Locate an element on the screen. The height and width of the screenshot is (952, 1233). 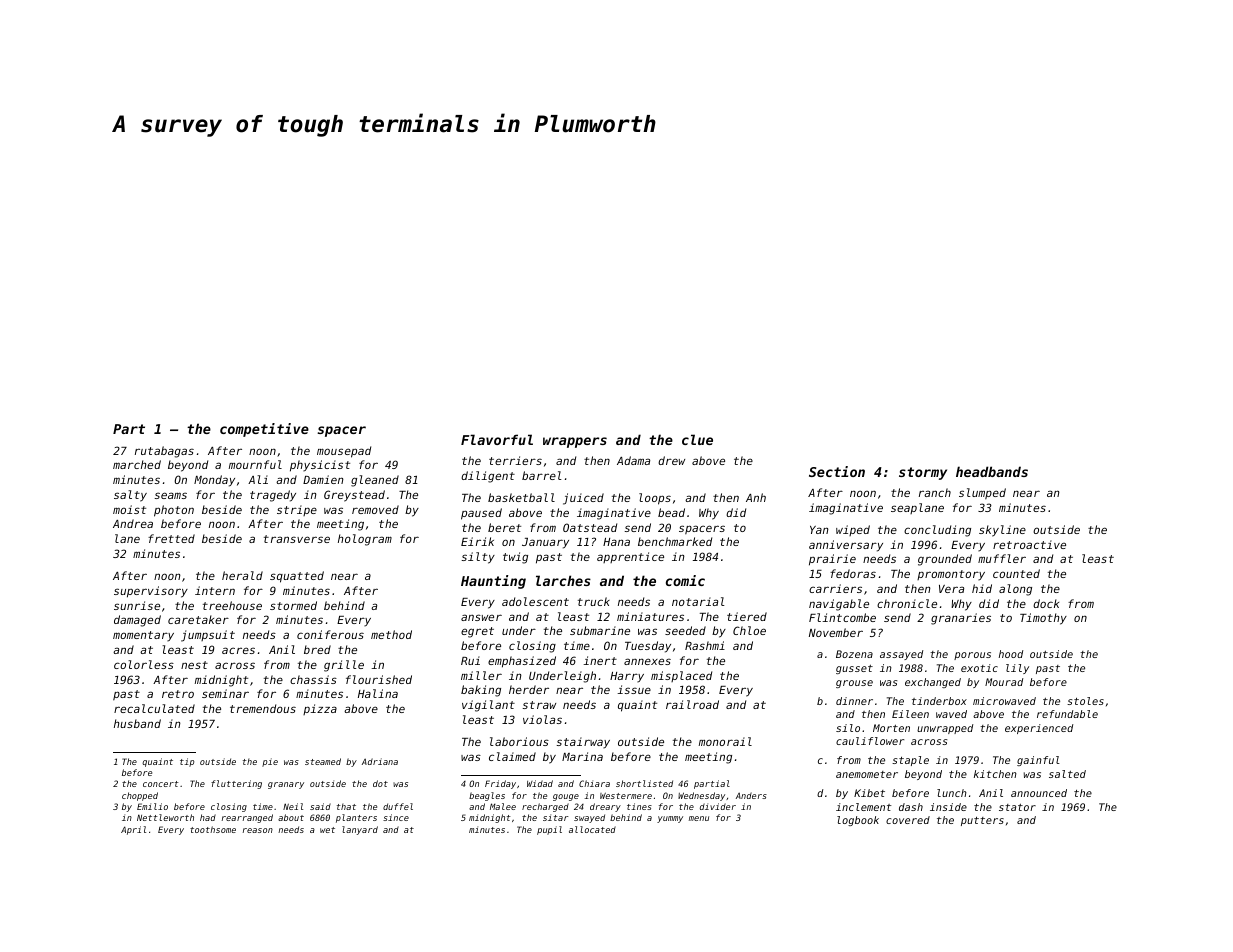
dinner is located at coordinates (854, 701).
